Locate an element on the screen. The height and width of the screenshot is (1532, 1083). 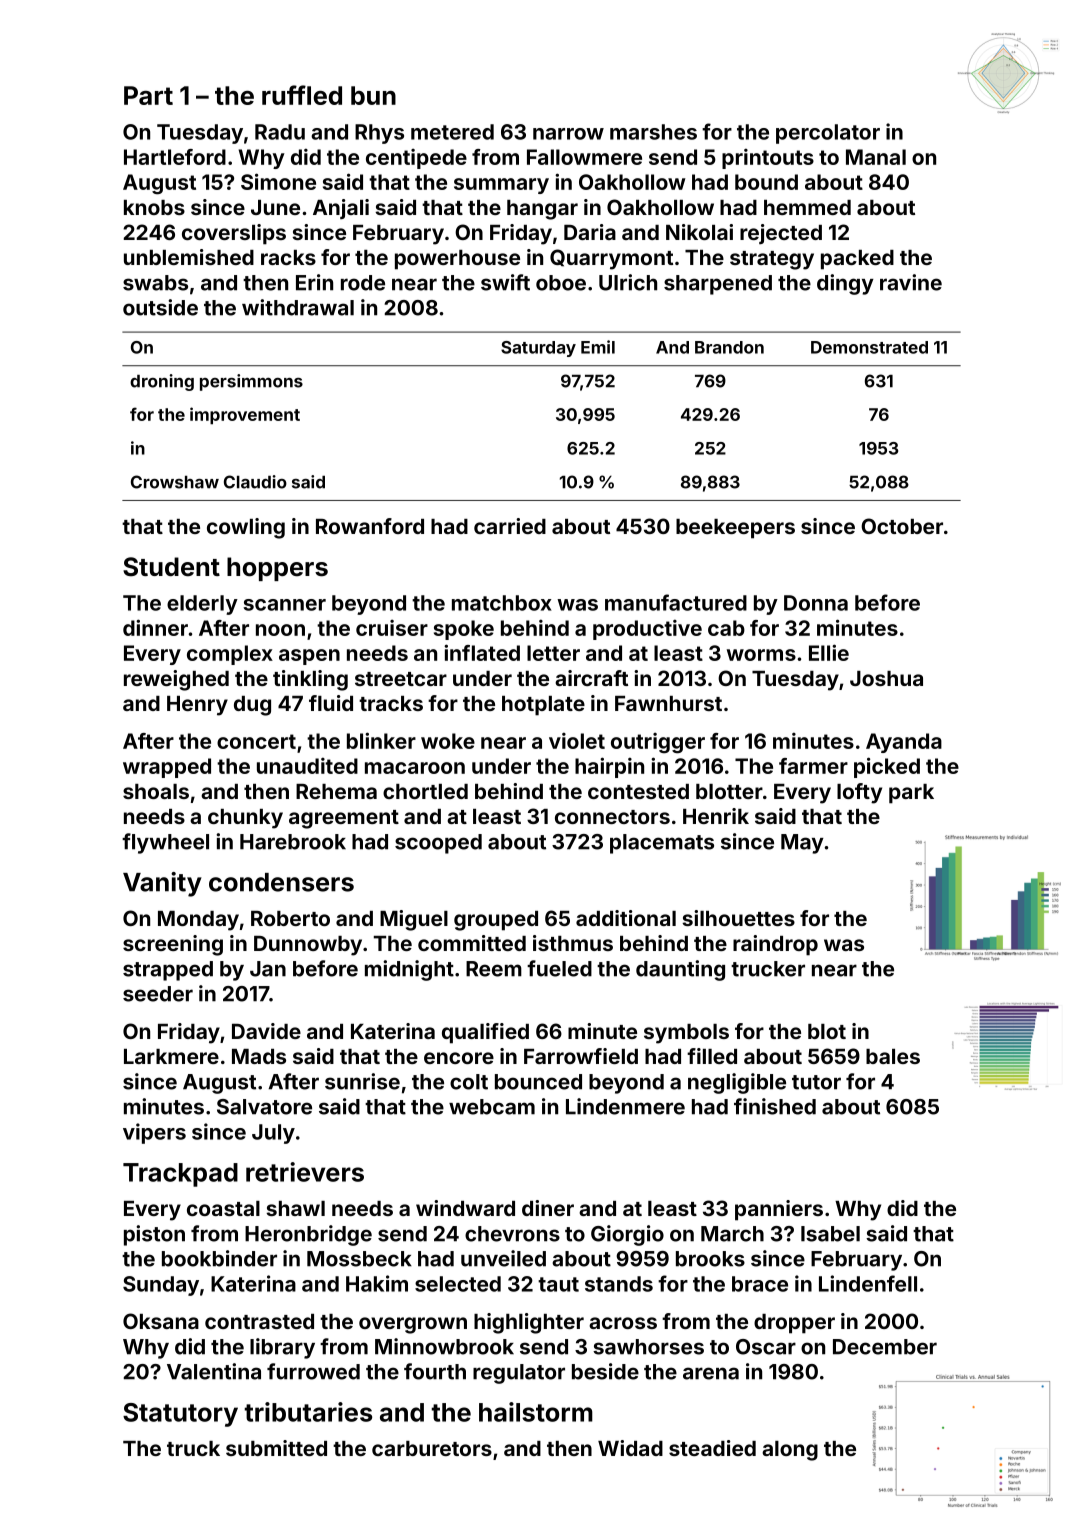
ruffled is located at coordinates (302, 95).
